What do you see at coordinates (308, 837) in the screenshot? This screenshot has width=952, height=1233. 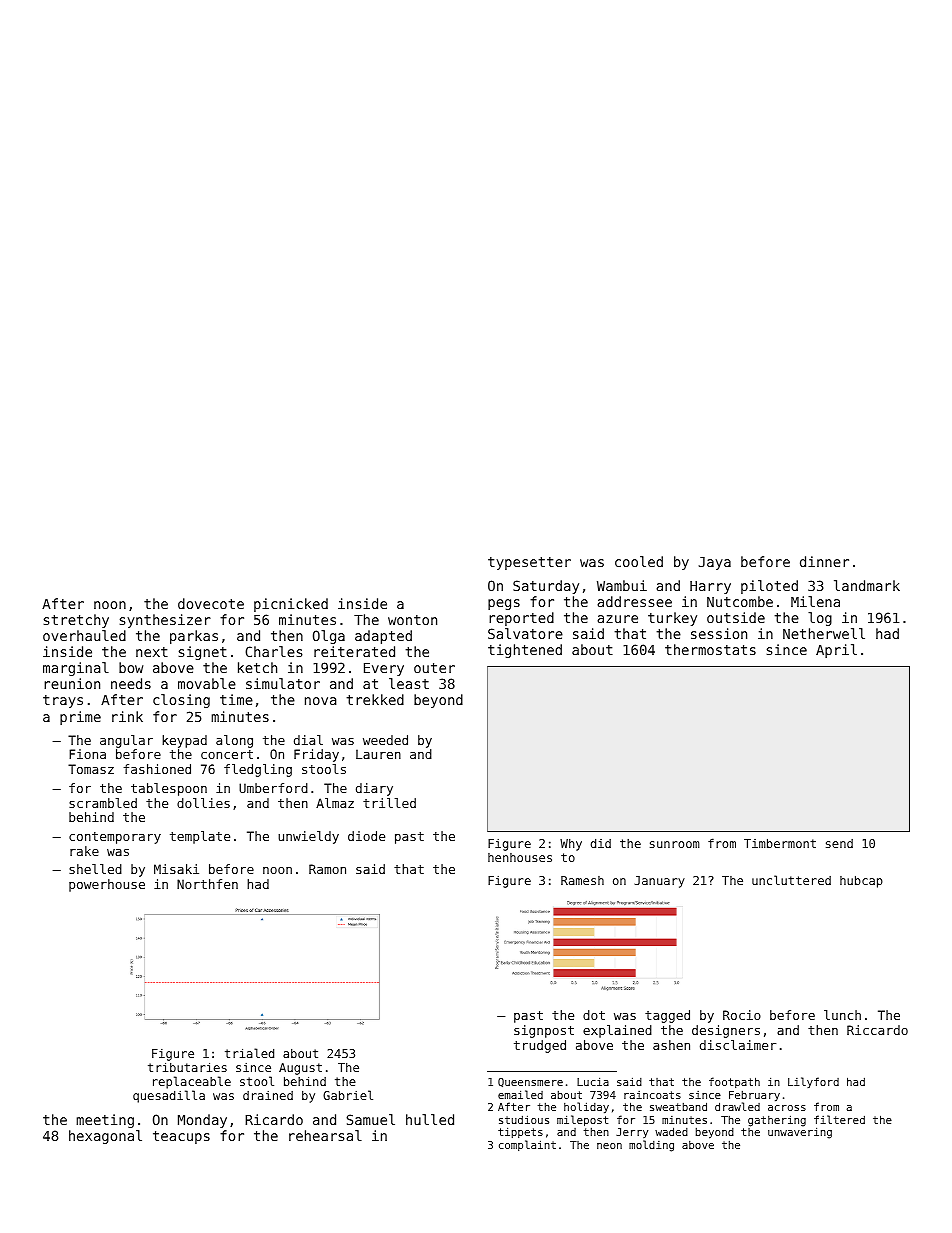 I see `unwieldy` at bounding box center [308, 837].
